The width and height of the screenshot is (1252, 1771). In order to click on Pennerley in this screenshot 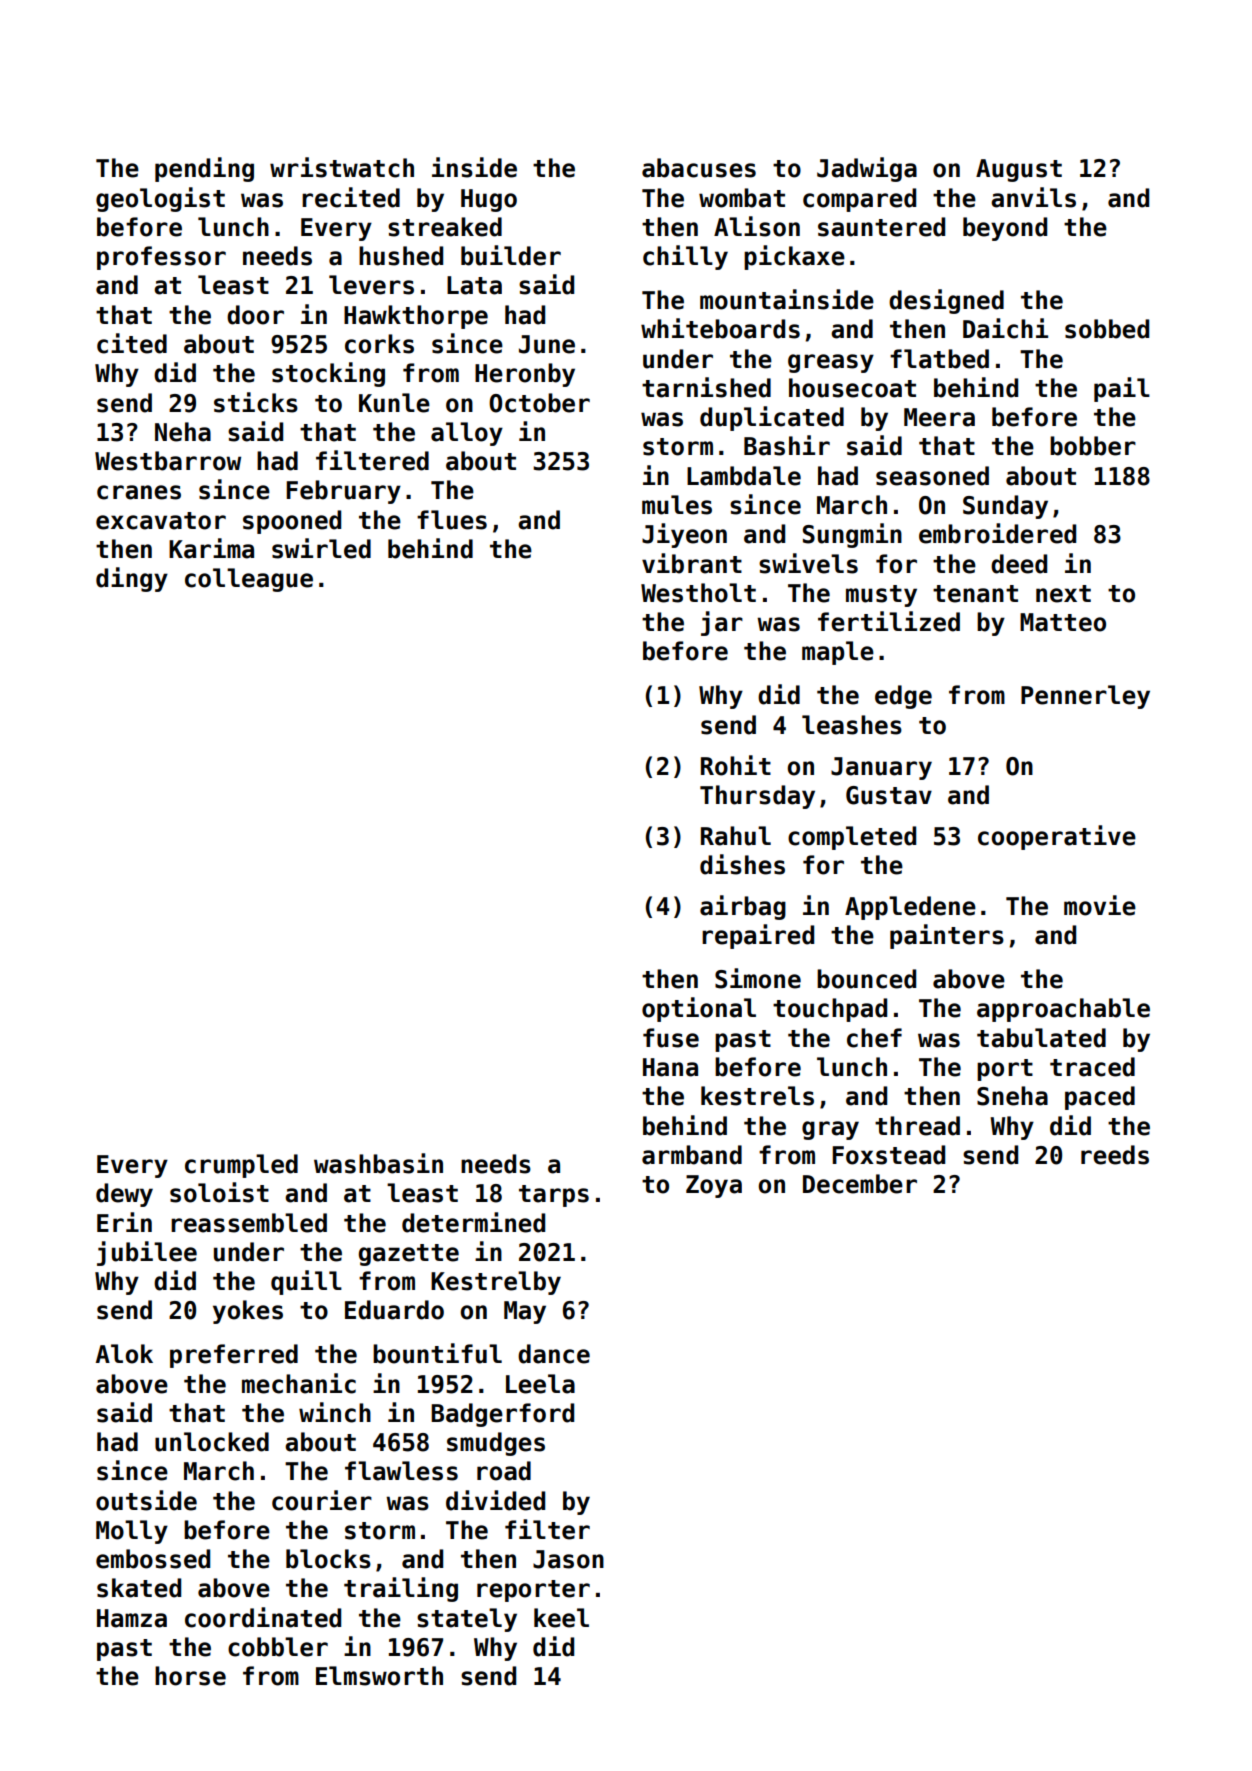, I will do `click(1085, 697)`.
